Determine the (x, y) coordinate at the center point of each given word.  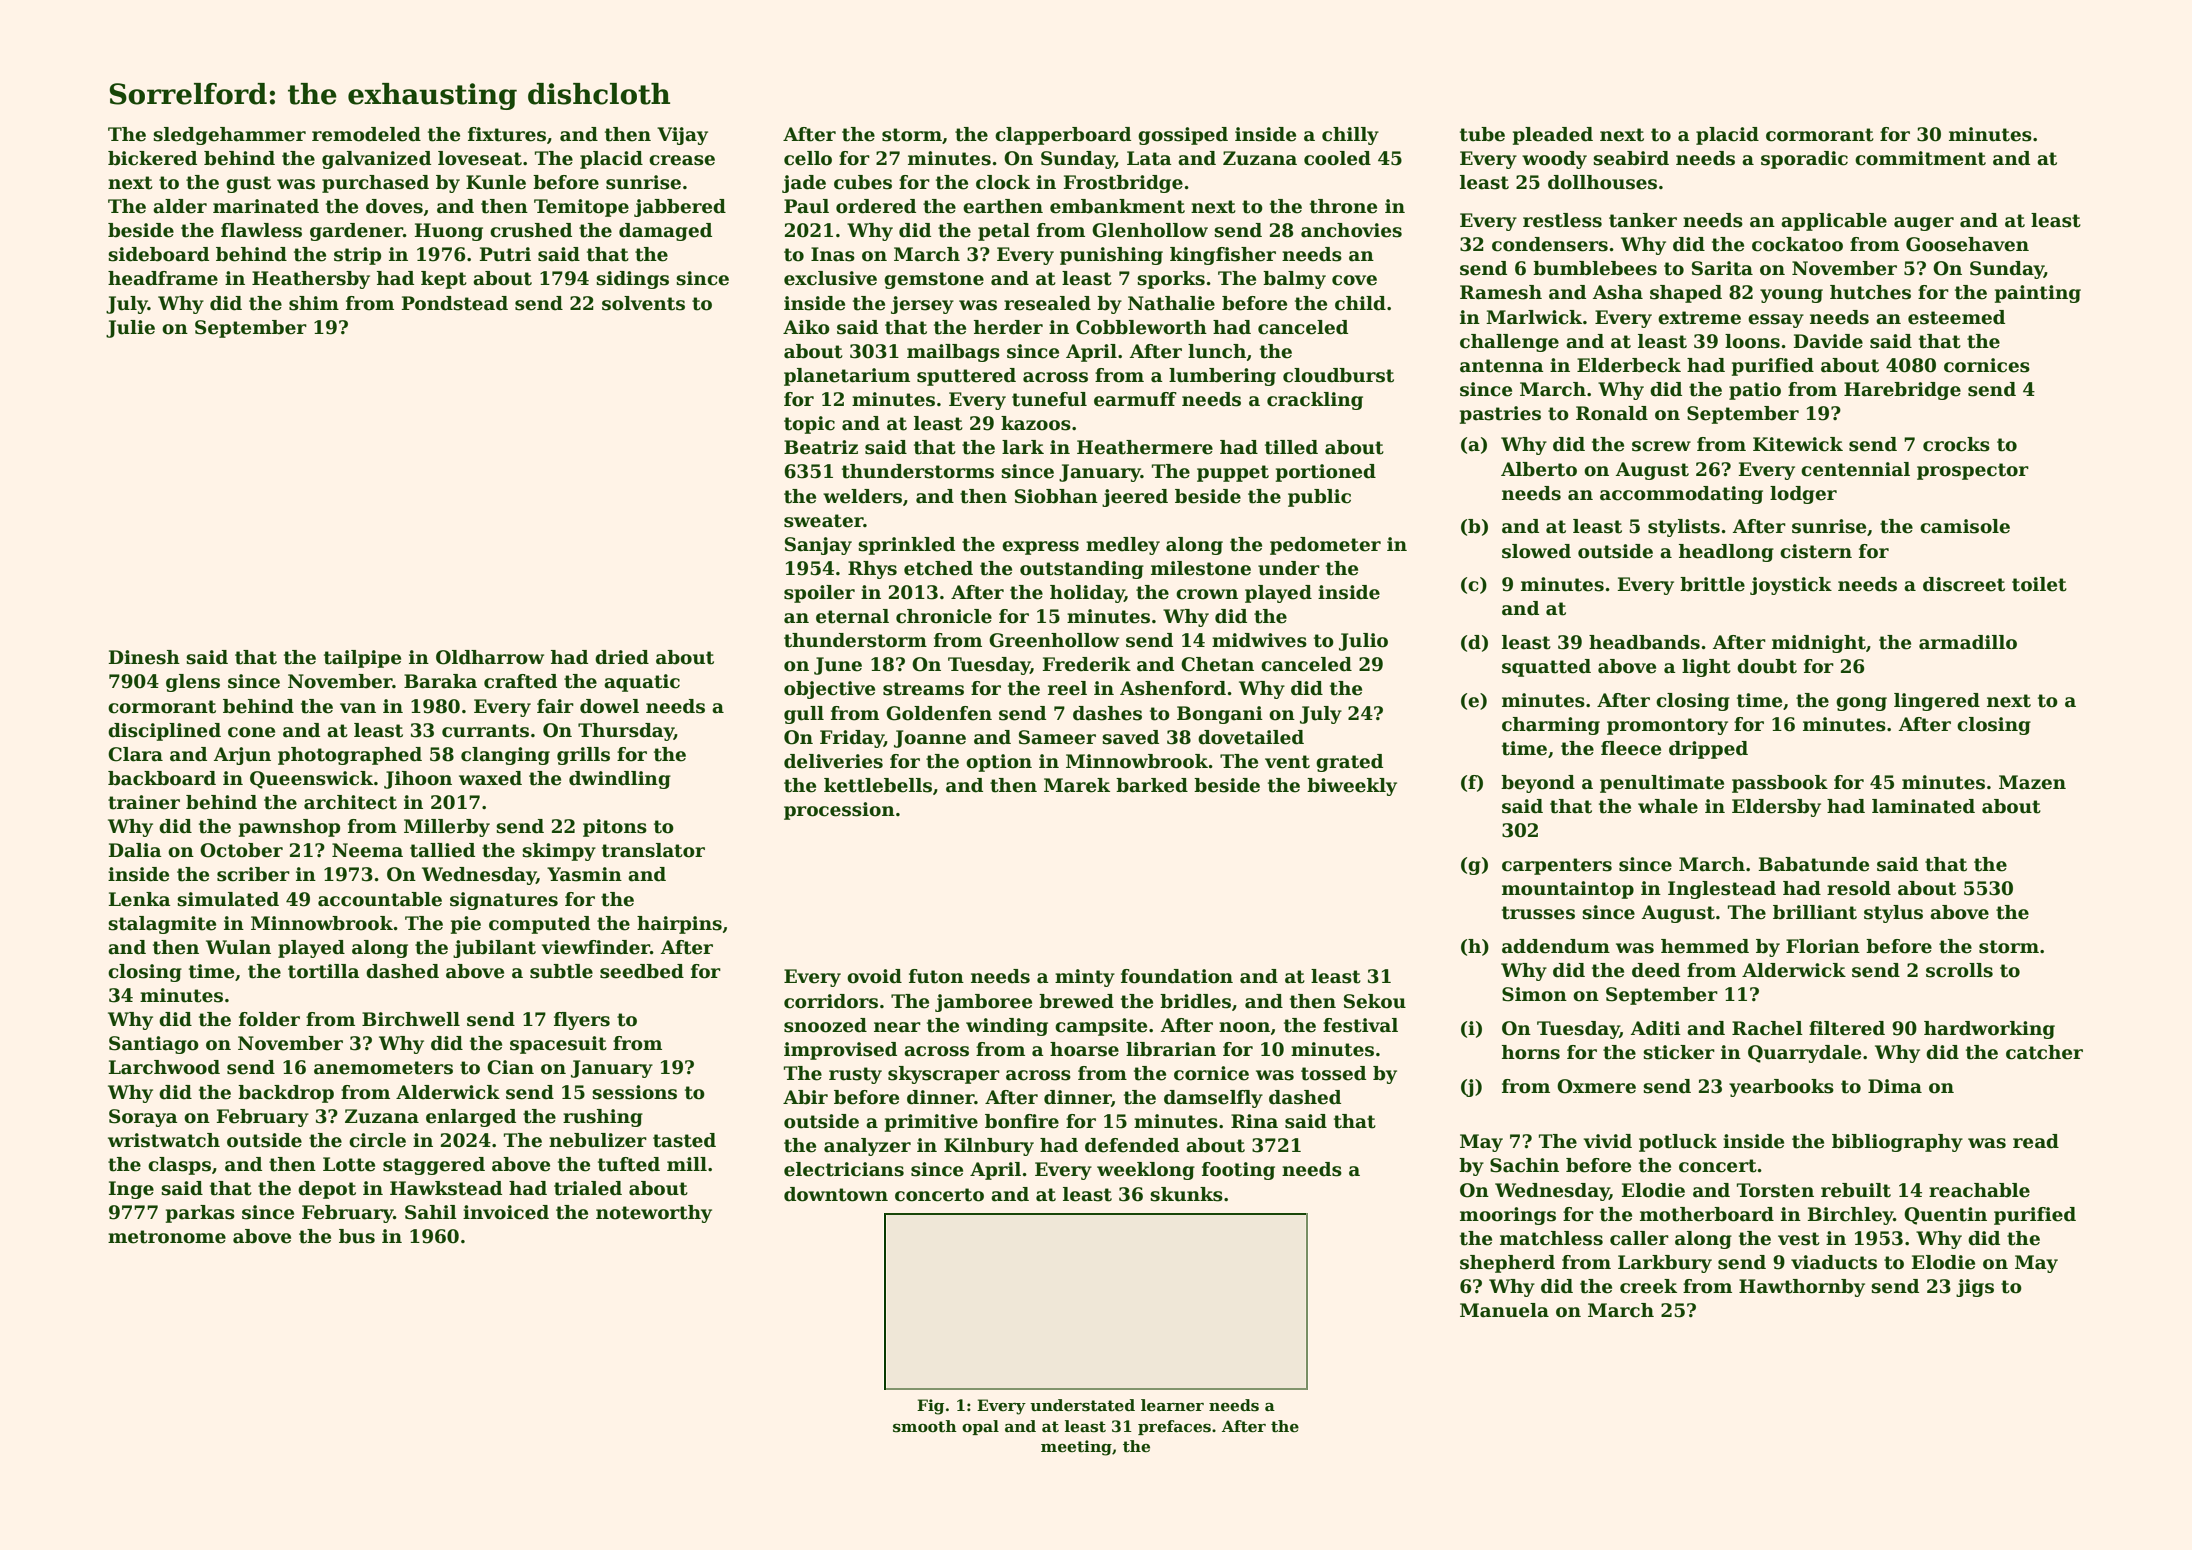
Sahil (431, 1212)
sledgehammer (229, 136)
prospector (1973, 471)
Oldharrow (490, 657)
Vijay (682, 136)
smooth (925, 1426)
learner (1172, 1405)
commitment (1920, 158)
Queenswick (311, 780)
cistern (1816, 551)
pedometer (1325, 546)
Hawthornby (1802, 1288)
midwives (1259, 640)
